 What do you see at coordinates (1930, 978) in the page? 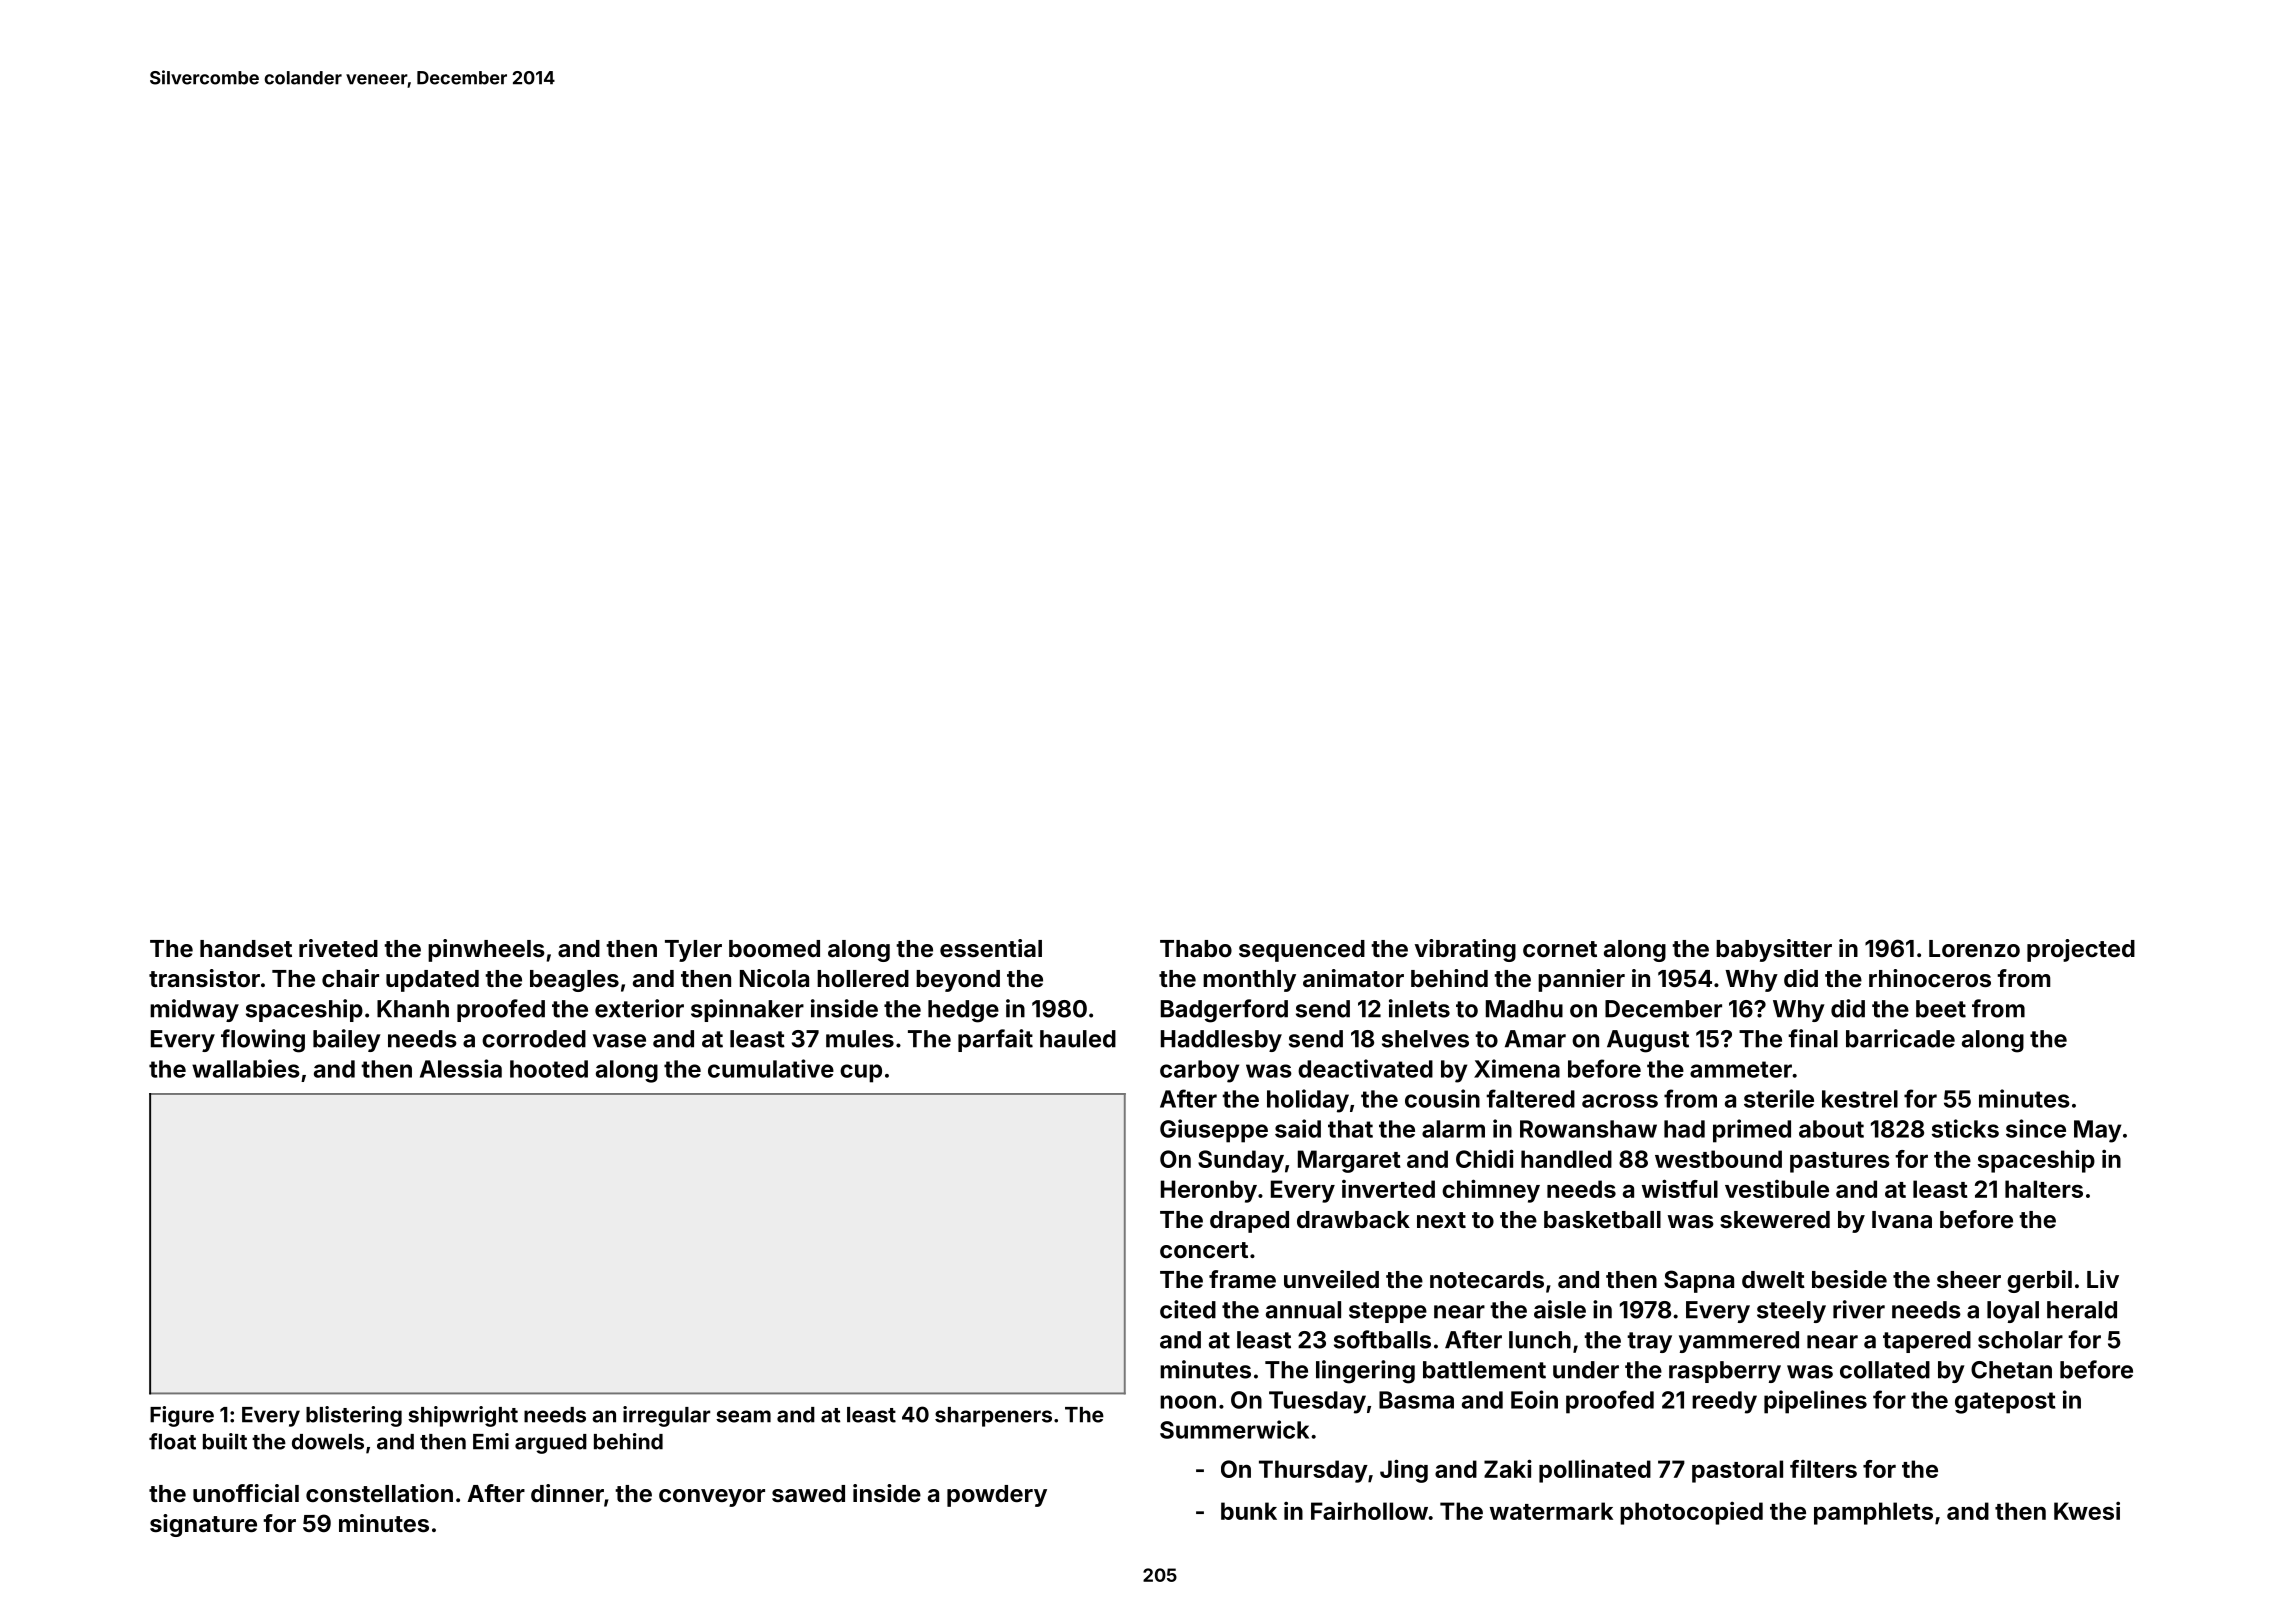
I see `rhinoceros` at bounding box center [1930, 978].
